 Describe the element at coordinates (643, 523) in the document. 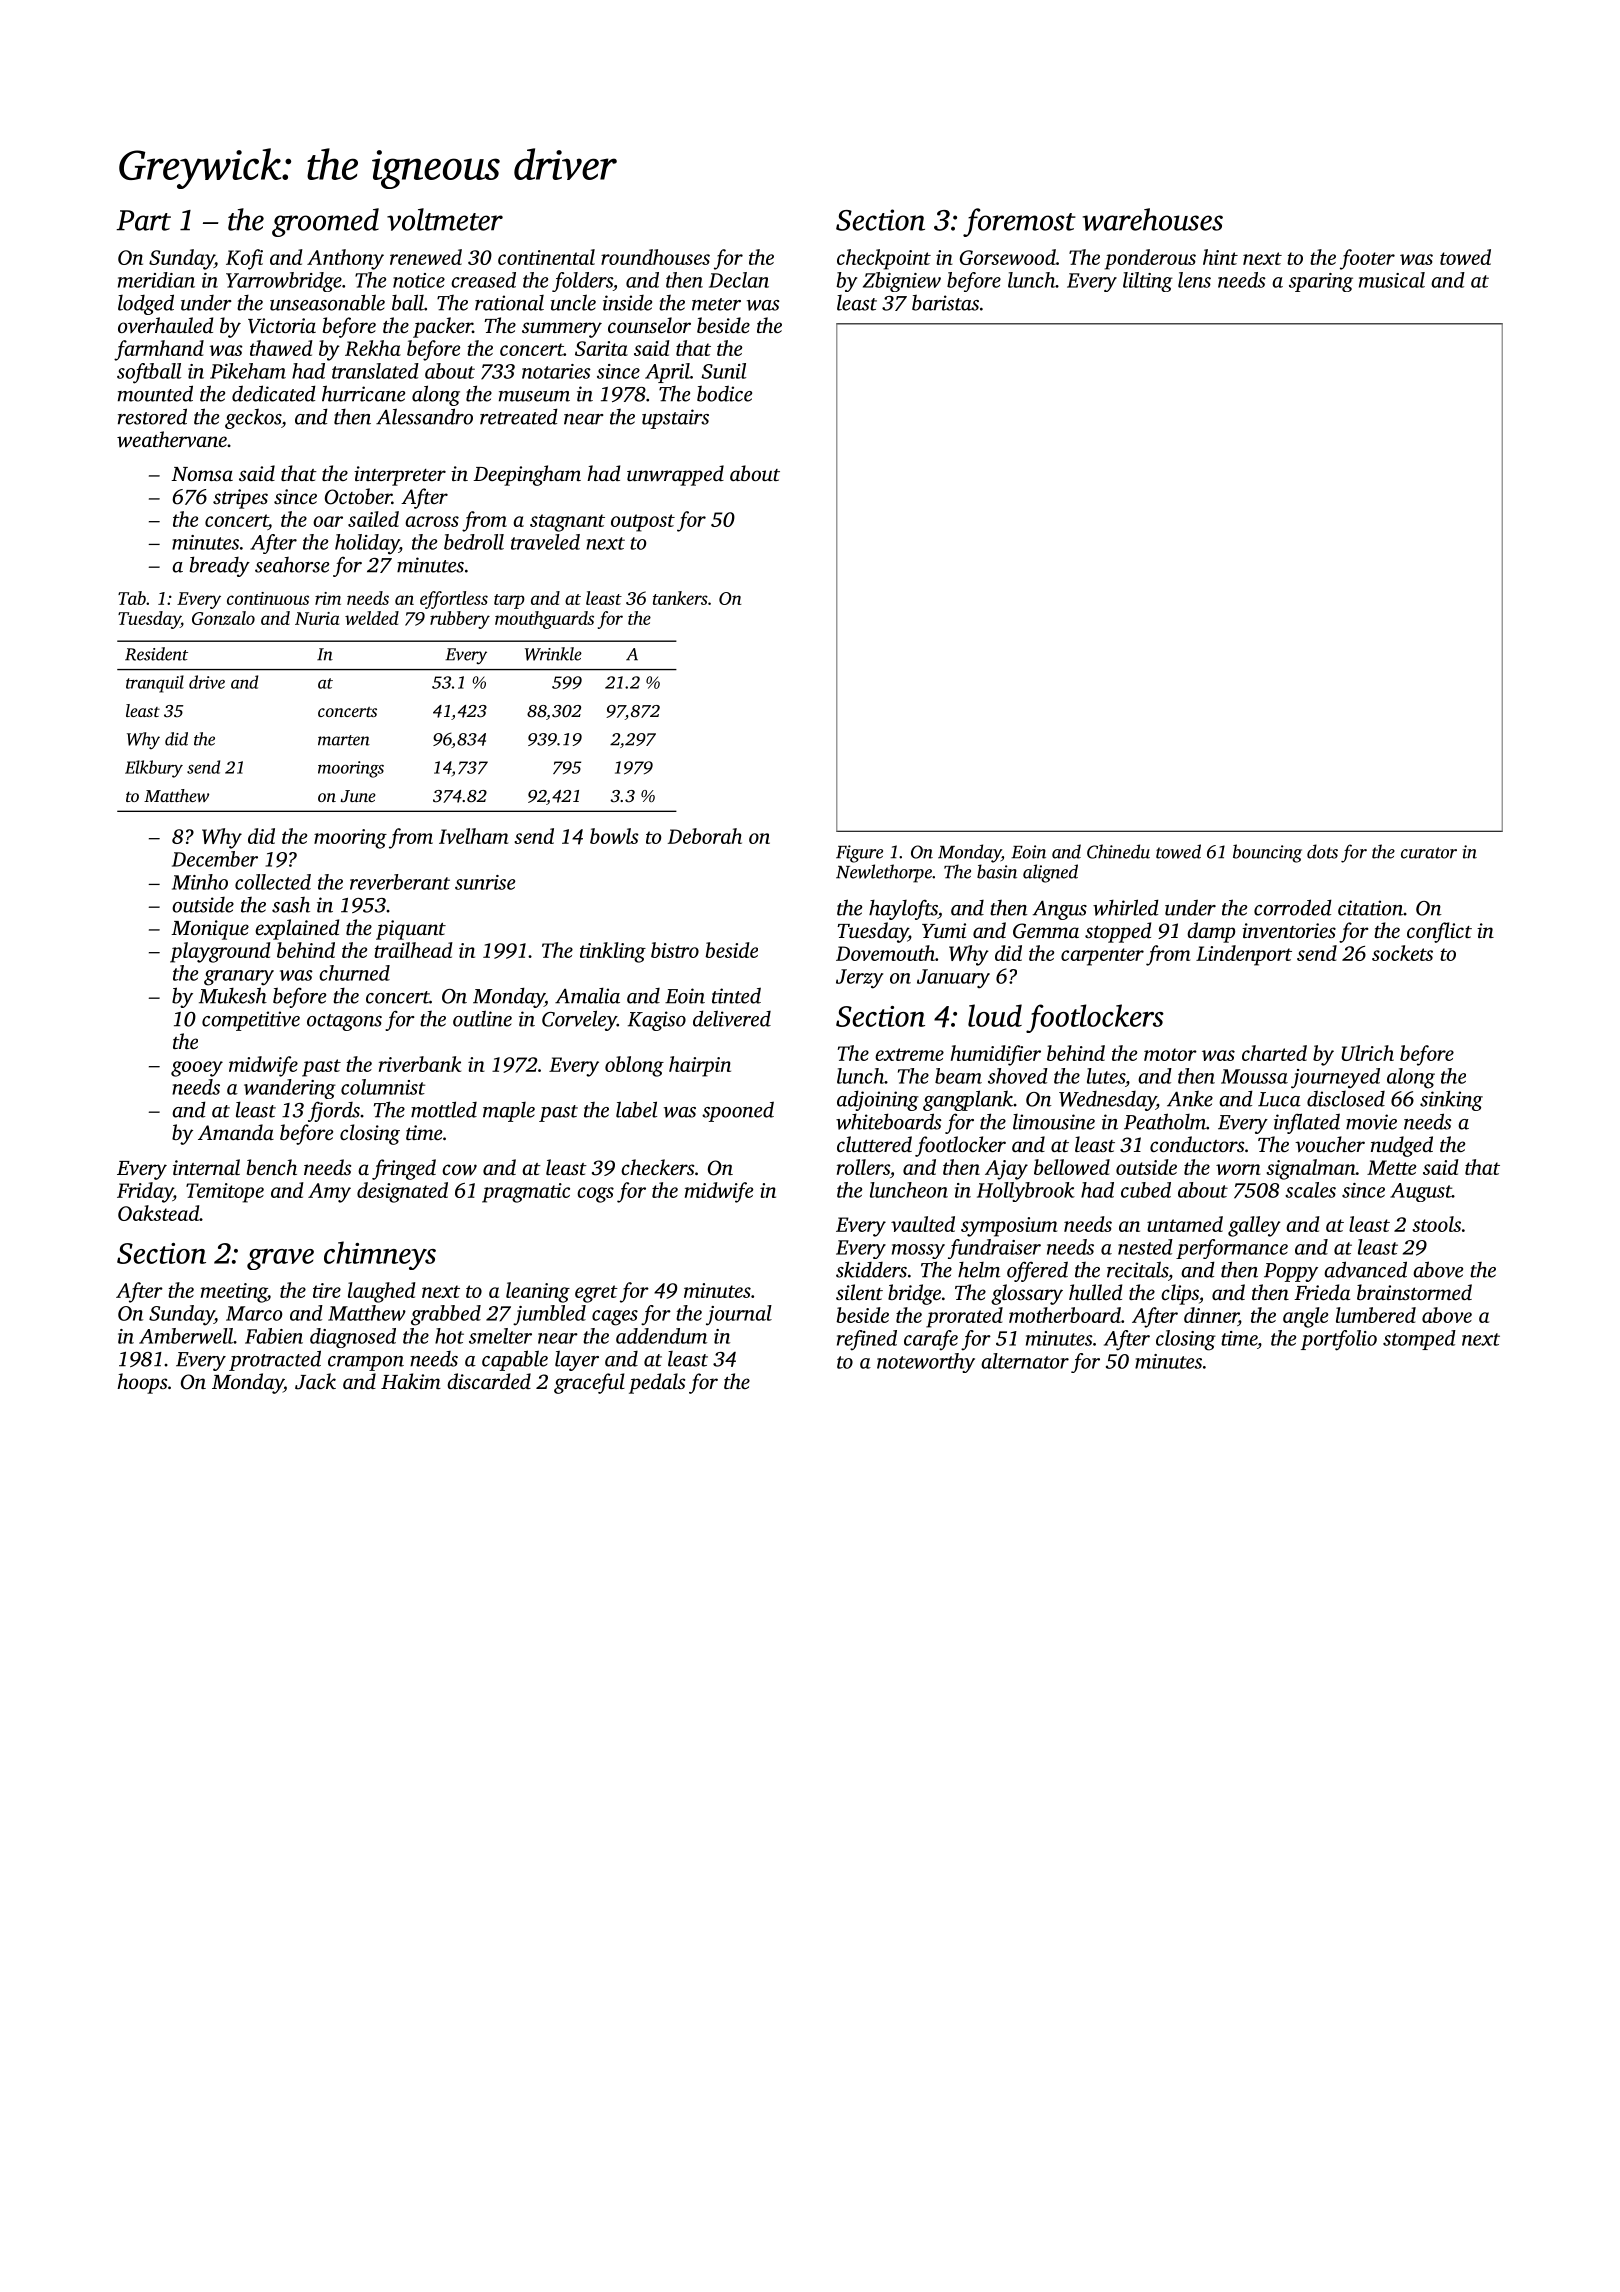

I see `outpost` at that location.
